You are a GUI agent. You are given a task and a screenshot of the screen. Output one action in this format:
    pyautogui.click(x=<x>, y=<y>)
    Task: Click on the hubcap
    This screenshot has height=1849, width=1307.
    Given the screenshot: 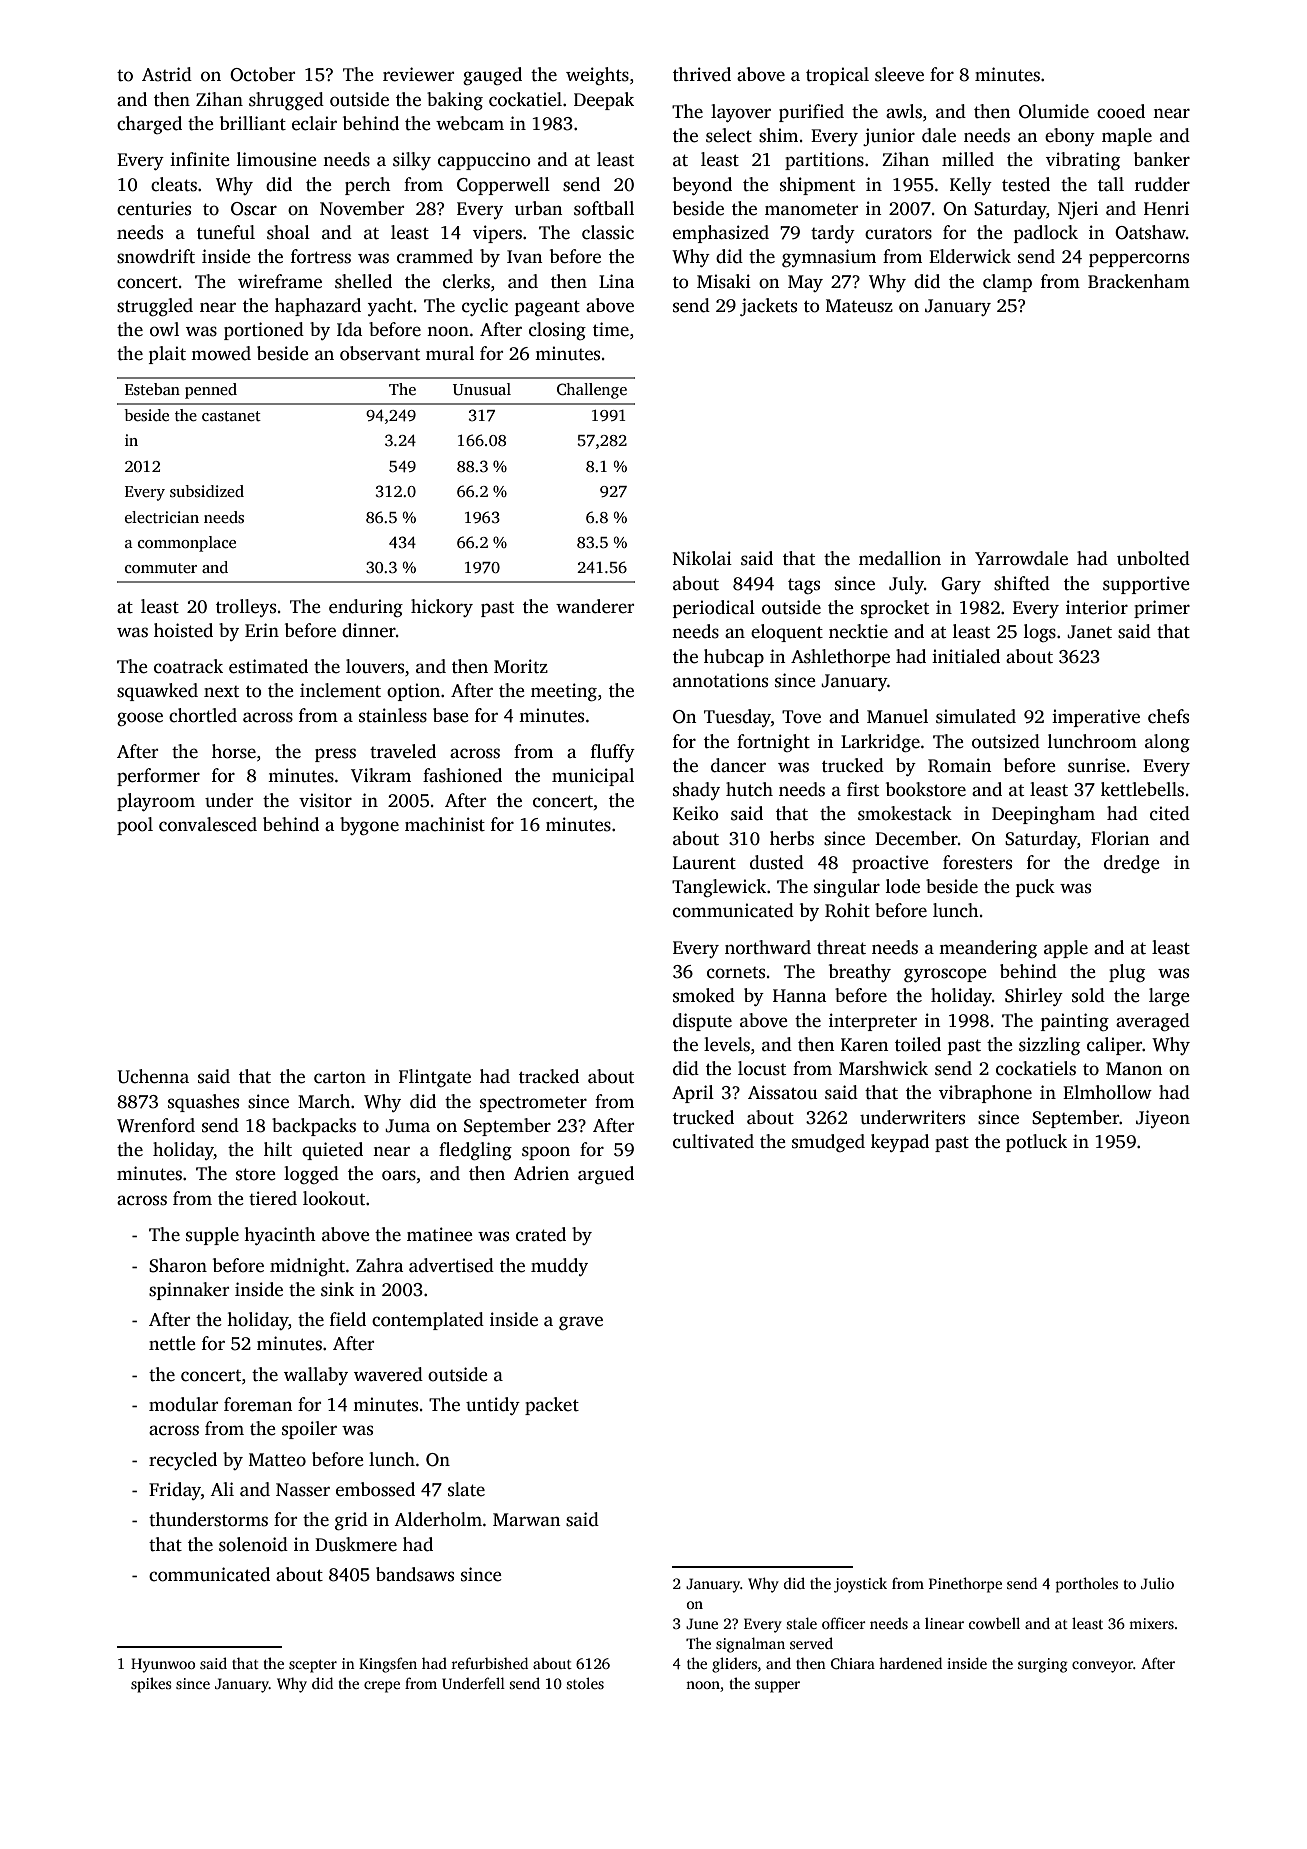 What is the action you would take?
    pyautogui.click(x=734, y=658)
